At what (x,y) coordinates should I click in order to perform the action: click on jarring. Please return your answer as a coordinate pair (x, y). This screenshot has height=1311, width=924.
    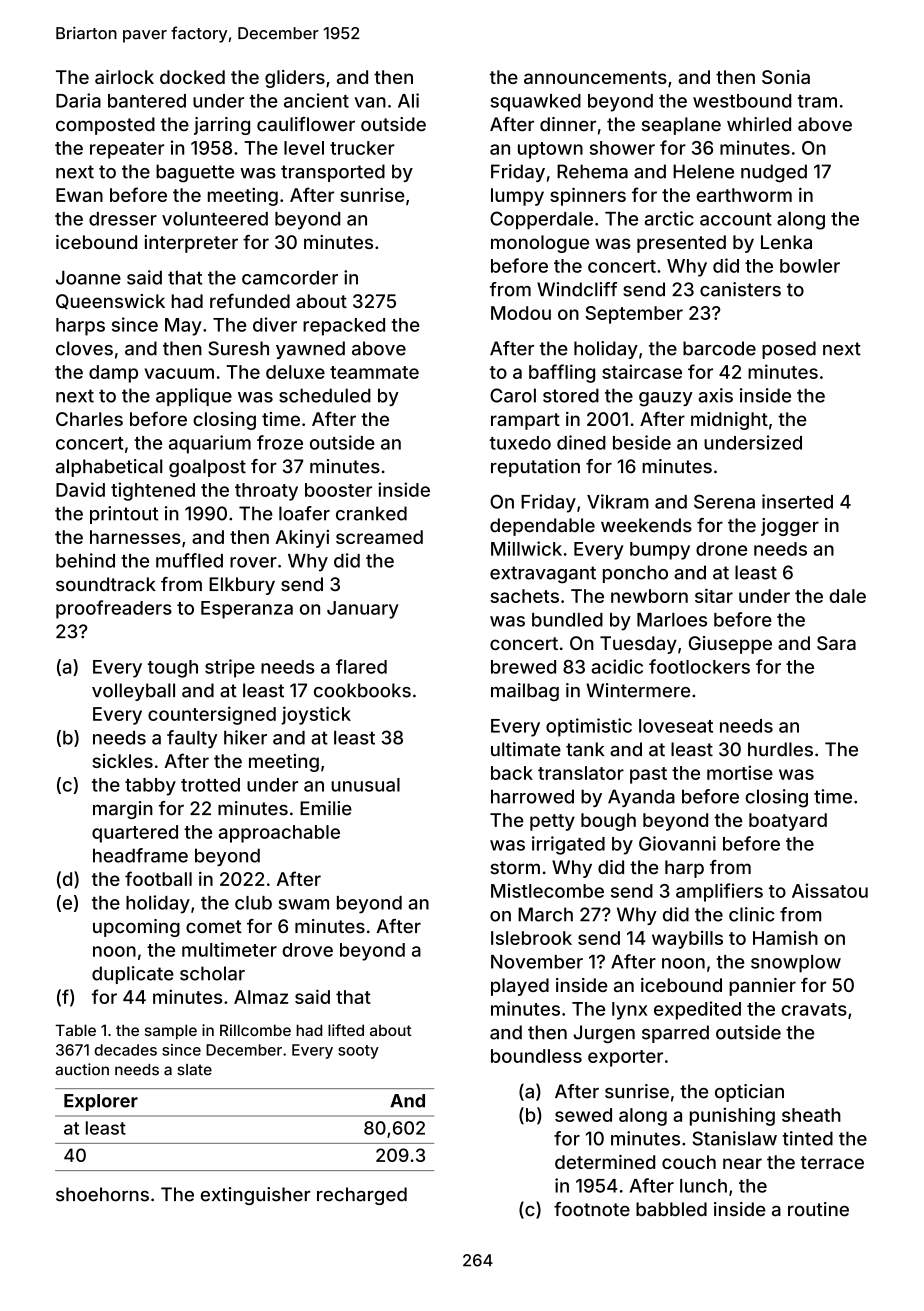
    Looking at the image, I should click on (222, 126).
